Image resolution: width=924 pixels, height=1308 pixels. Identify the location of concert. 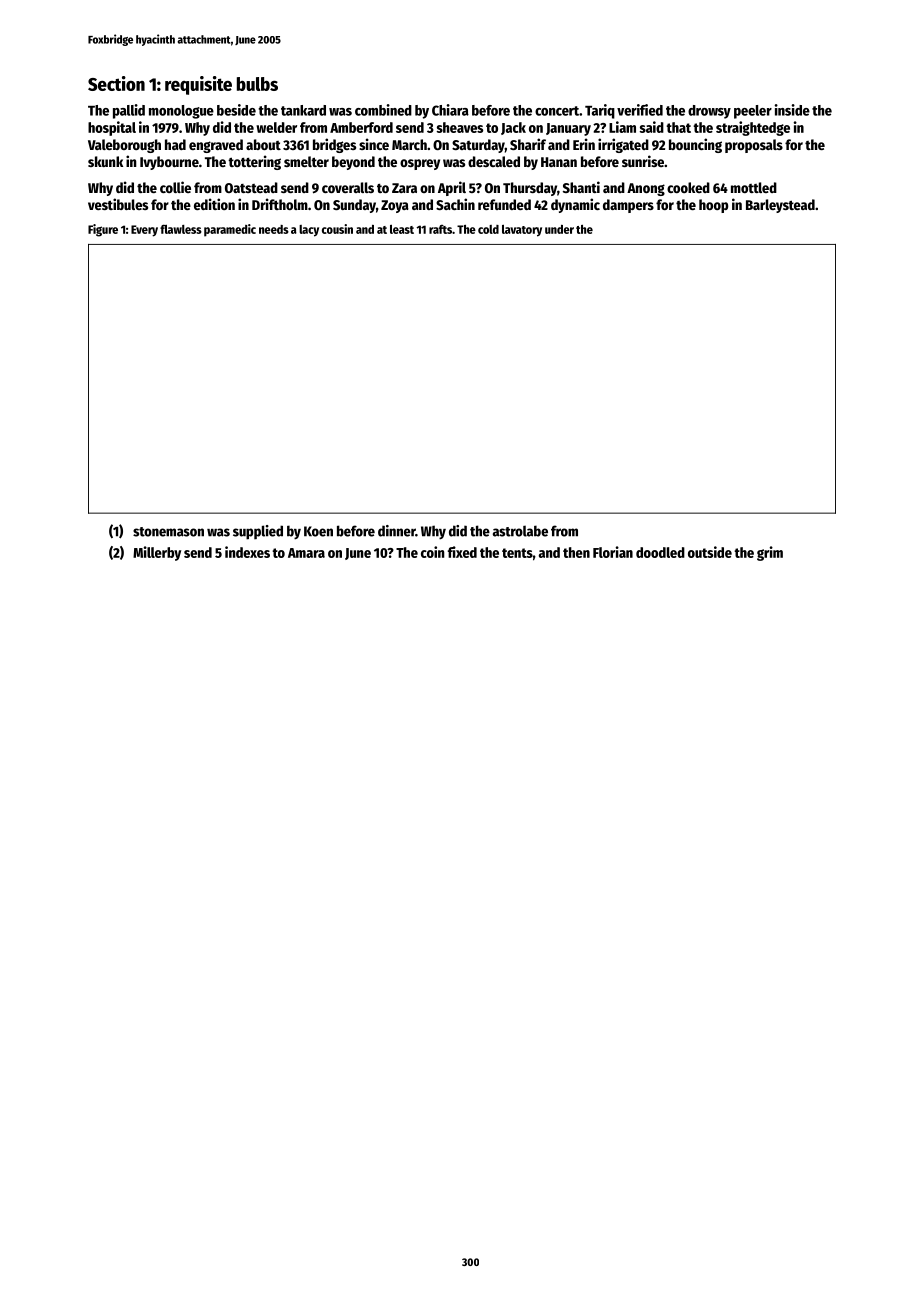
(557, 111).
